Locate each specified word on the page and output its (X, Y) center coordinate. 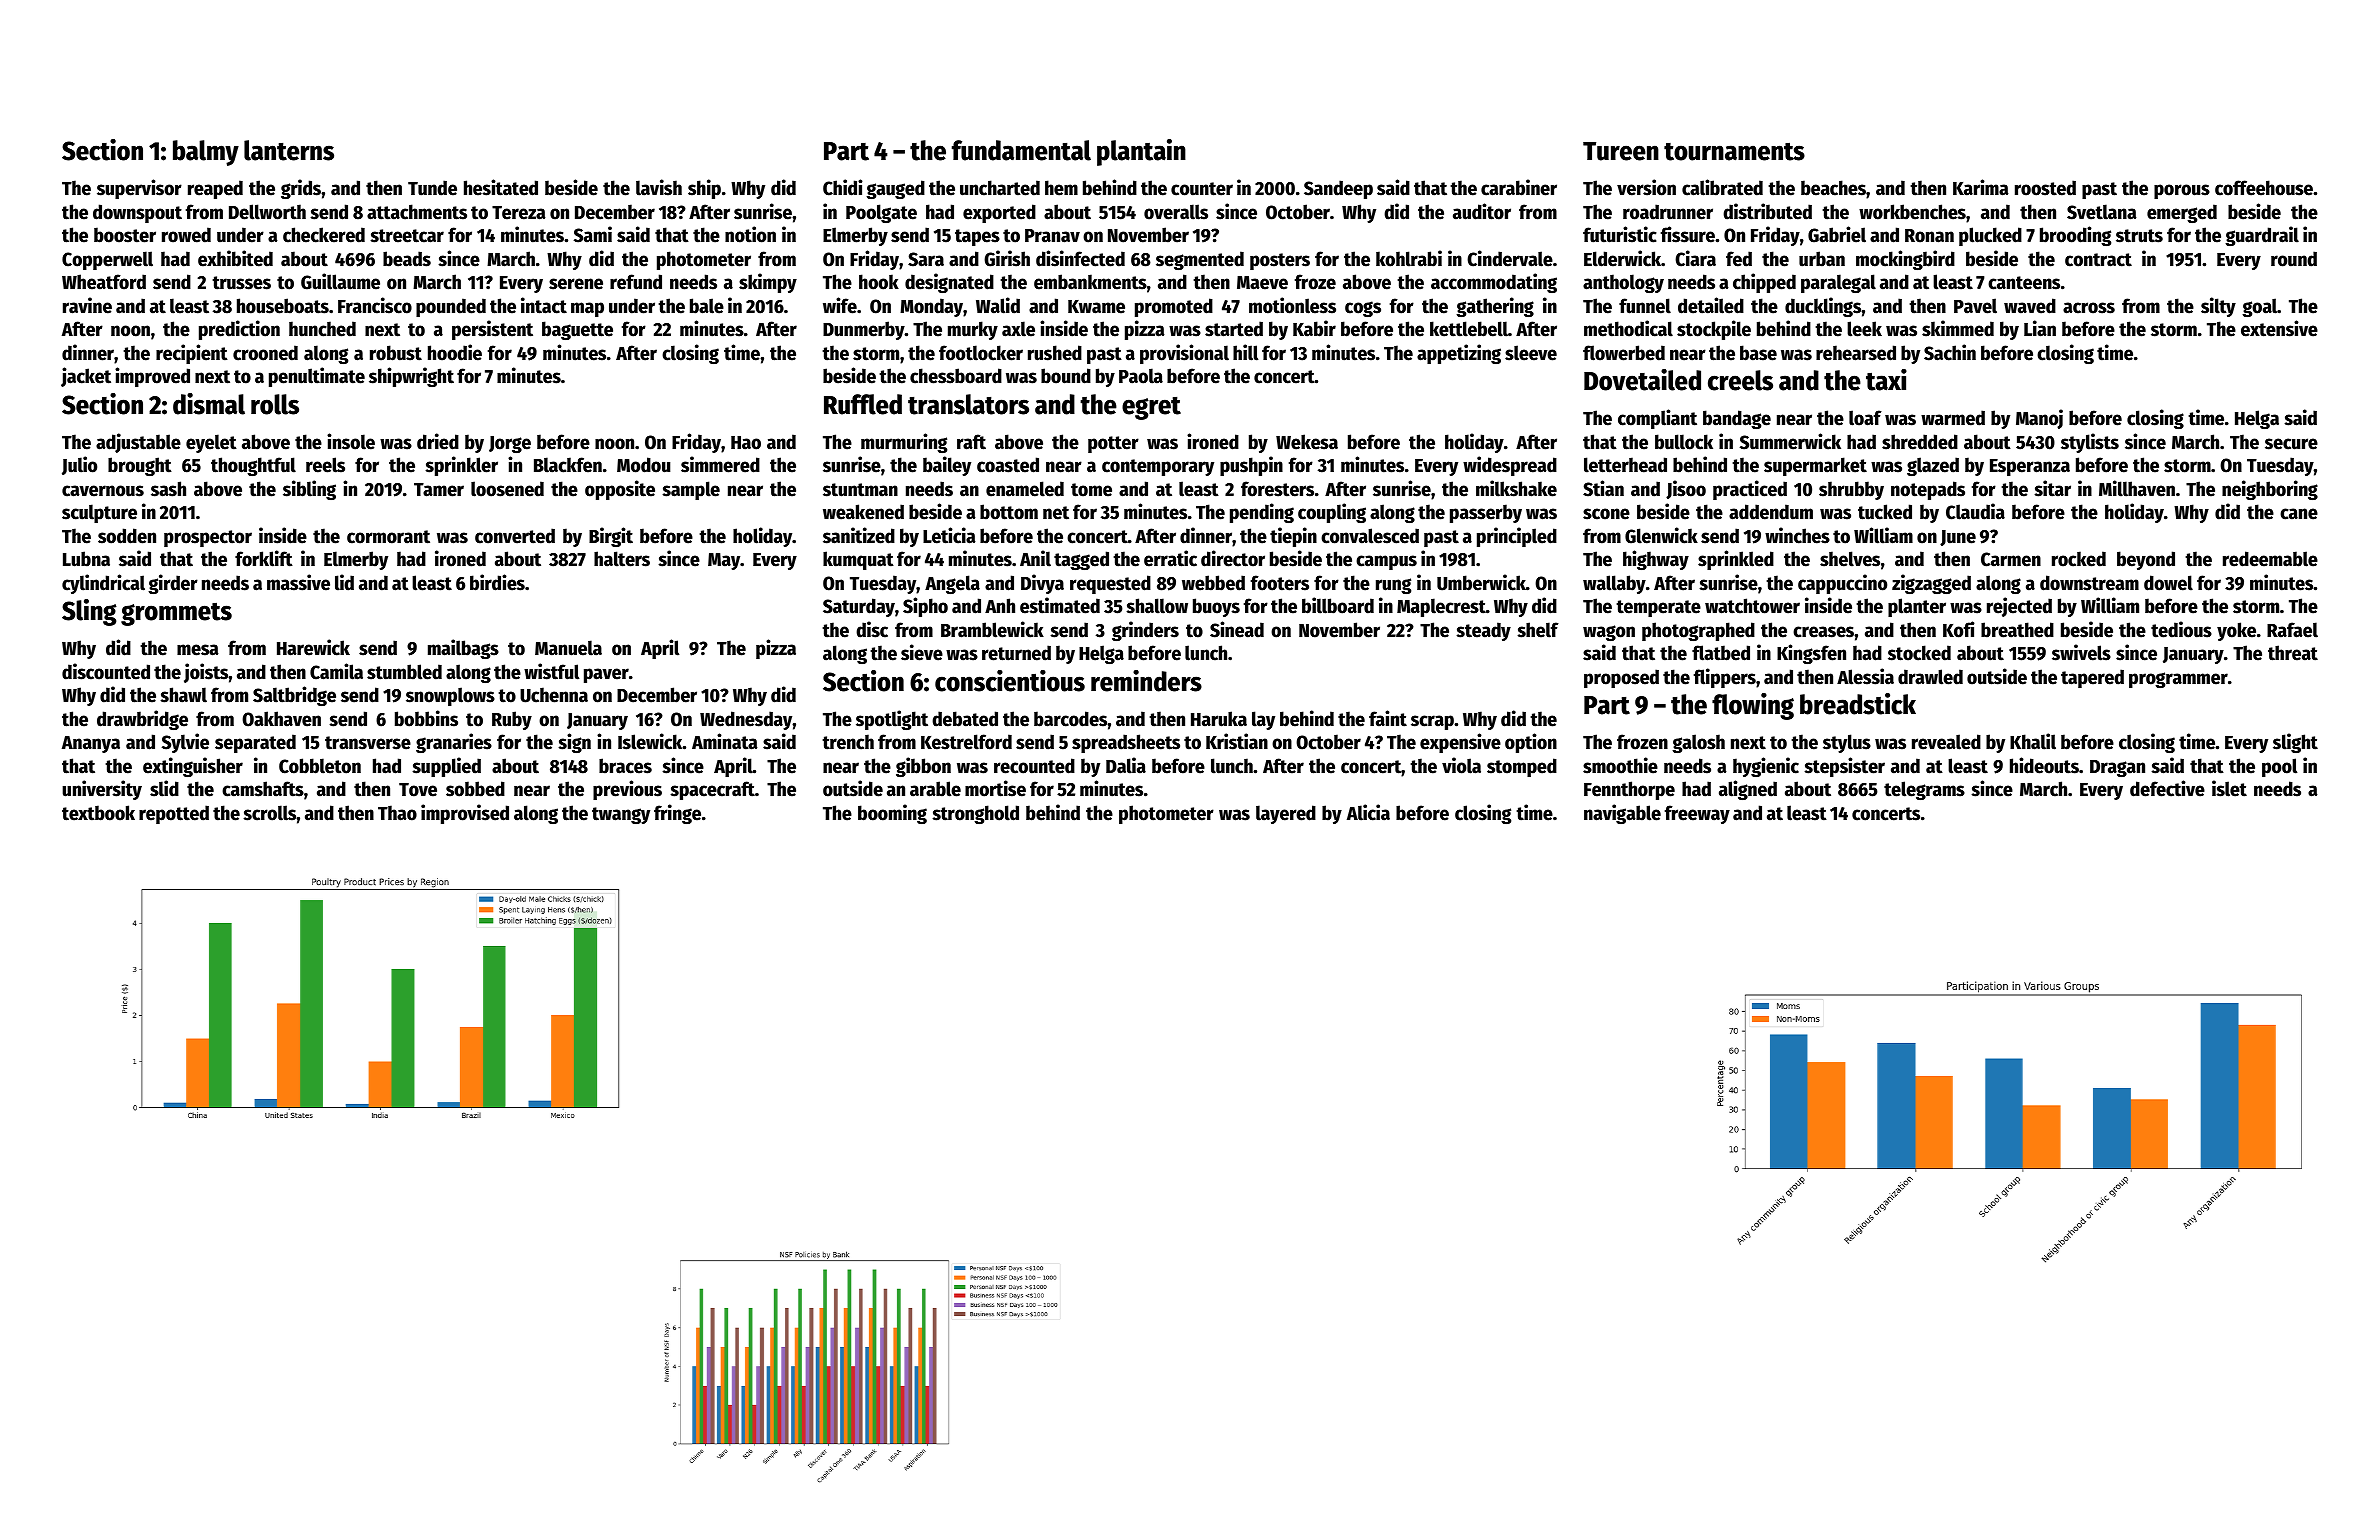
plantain (1141, 152)
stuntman (860, 490)
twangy (621, 815)
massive (298, 582)
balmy (206, 153)
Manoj (2039, 419)
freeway (1697, 814)
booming (892, 814)
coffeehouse (2264, 188)
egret (1151, 408)
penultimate (317, 377)
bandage (1737, 419)
